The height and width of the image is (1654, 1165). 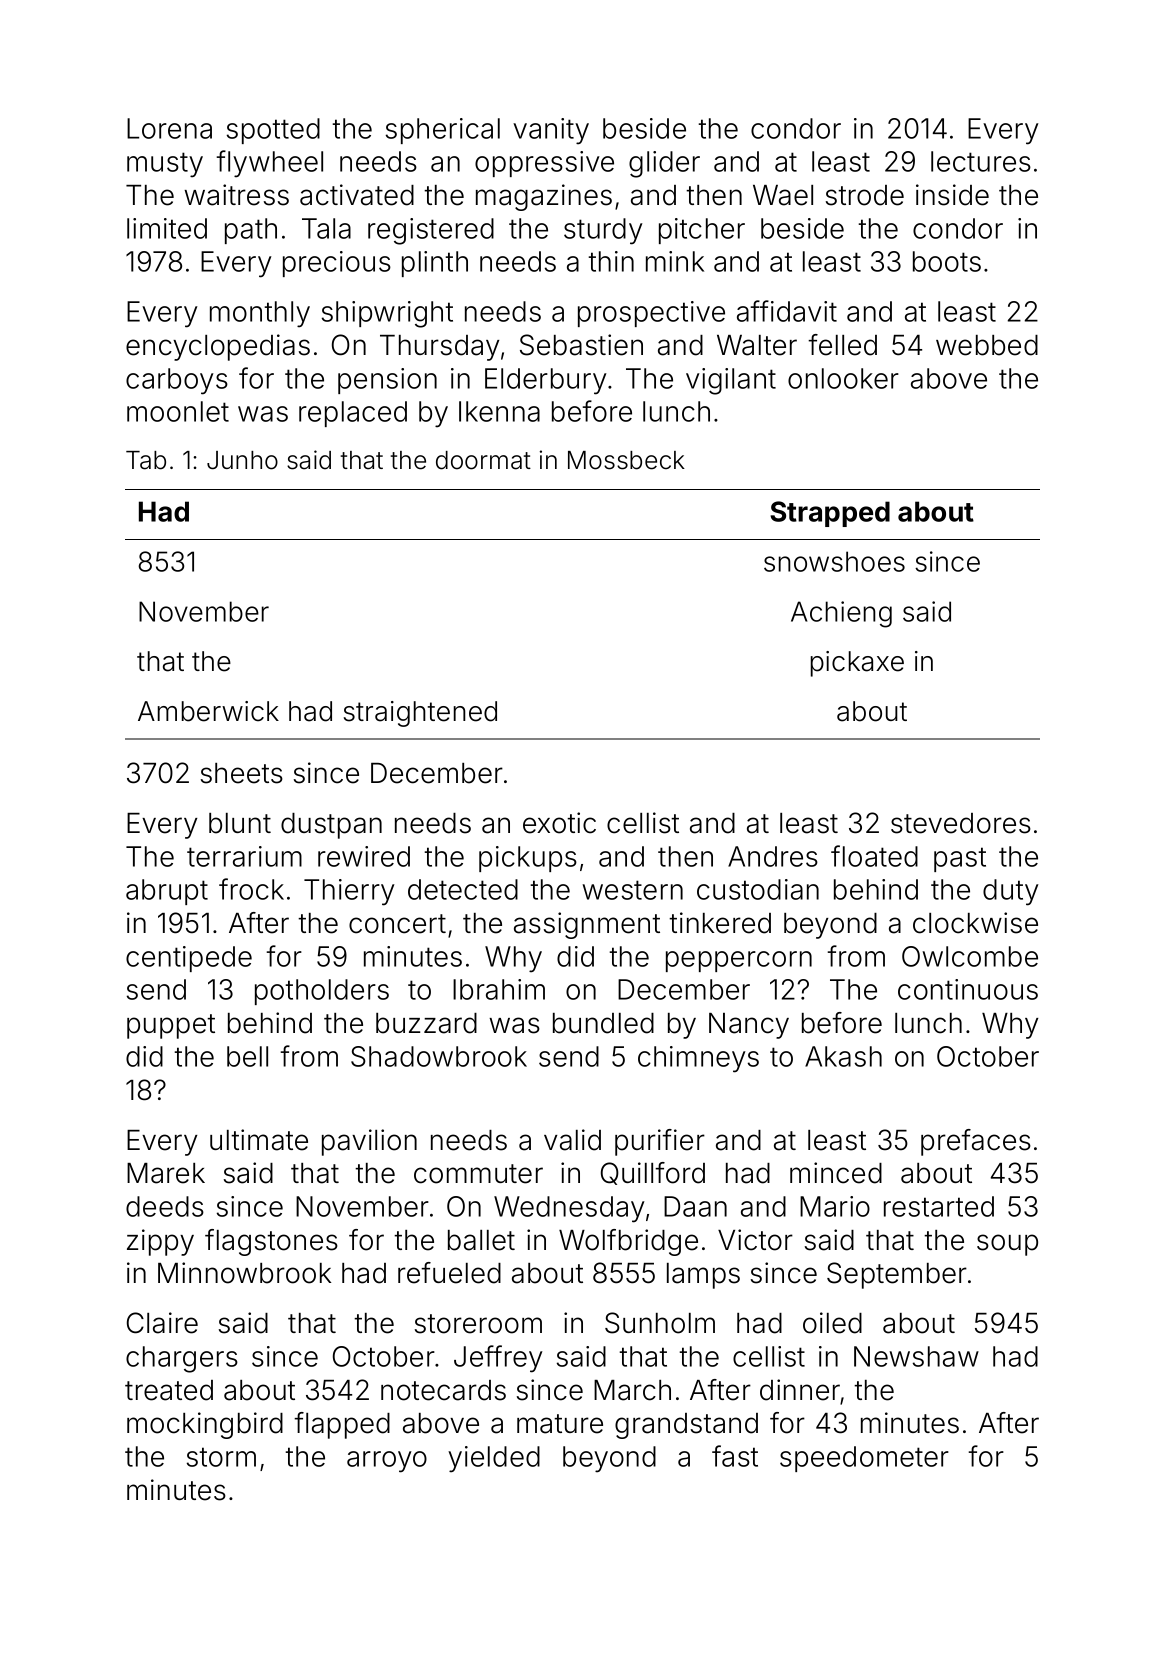 I want to click on spherical, so click(x=443, y=131).
